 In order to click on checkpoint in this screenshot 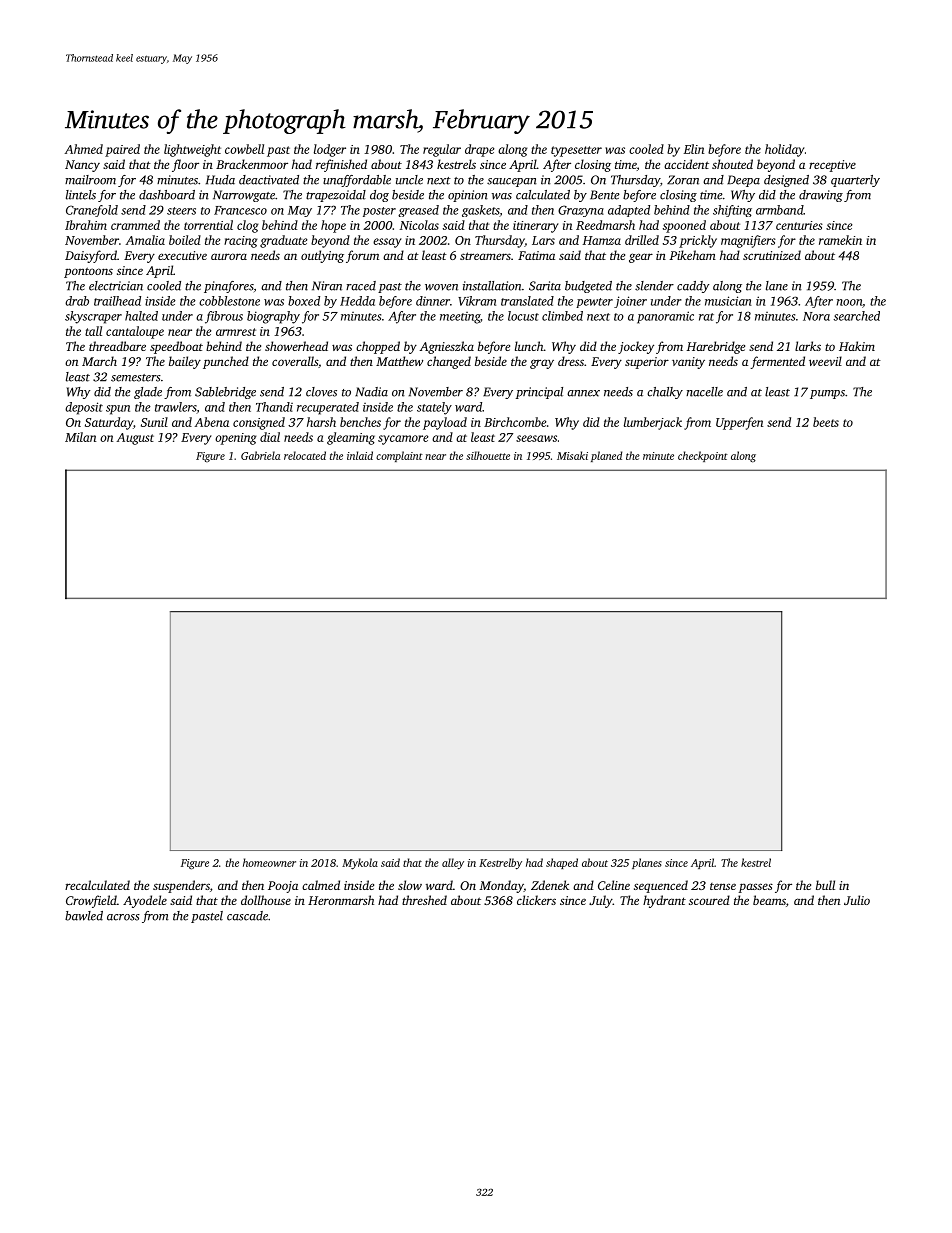, I will do `click(703, 456)`.
